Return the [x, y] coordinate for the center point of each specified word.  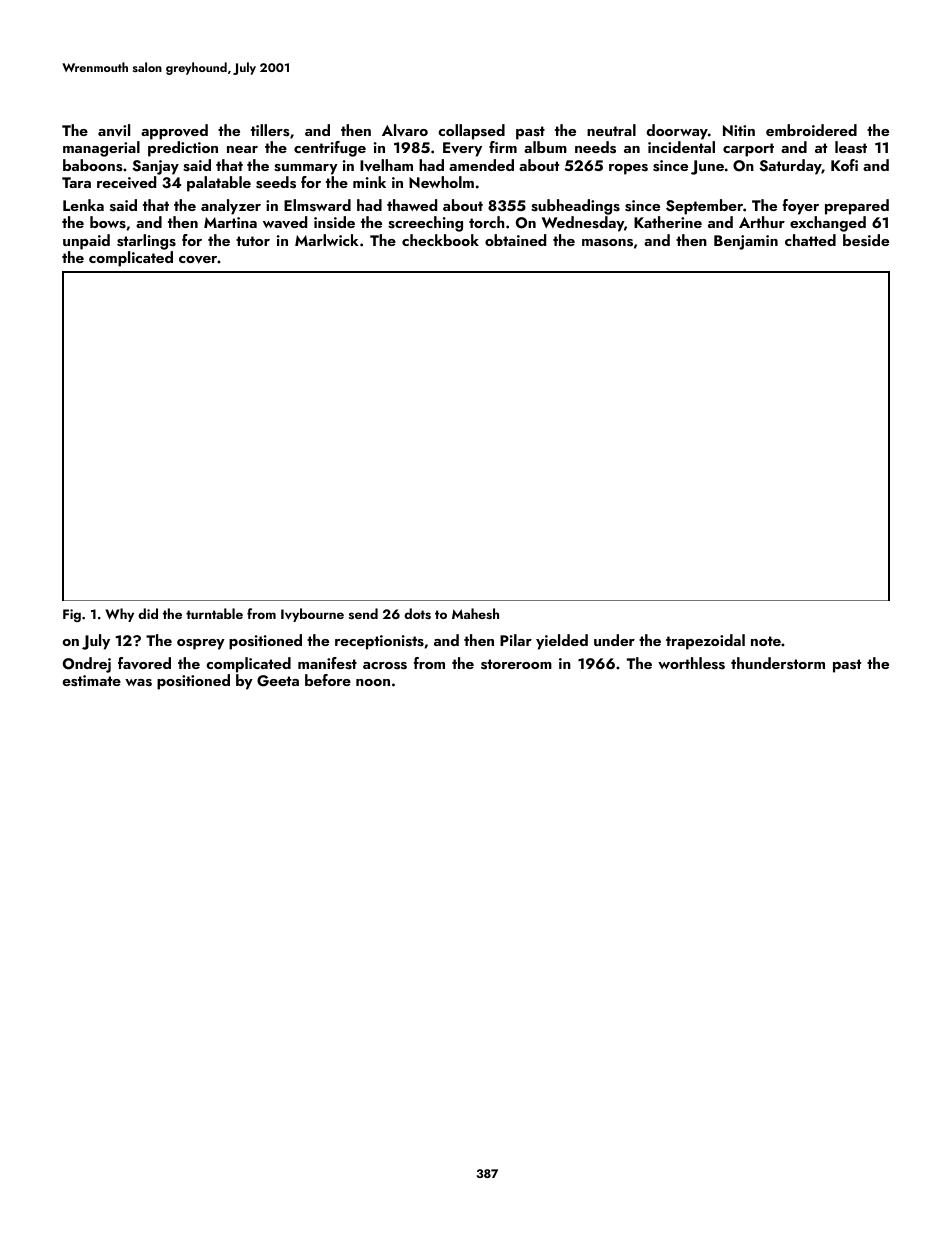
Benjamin [746, 242]
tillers [270, 130]
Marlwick [327, 240]
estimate [91, 681]
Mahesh [475, 613]
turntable [214, 613]
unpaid [86, 242]
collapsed [471, 132]
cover [198, 260]
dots [417, 613]
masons [607, 243]
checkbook [440, 240]
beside [866, 240]
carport [748, 150]
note [766, 641]
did [148, 613]
